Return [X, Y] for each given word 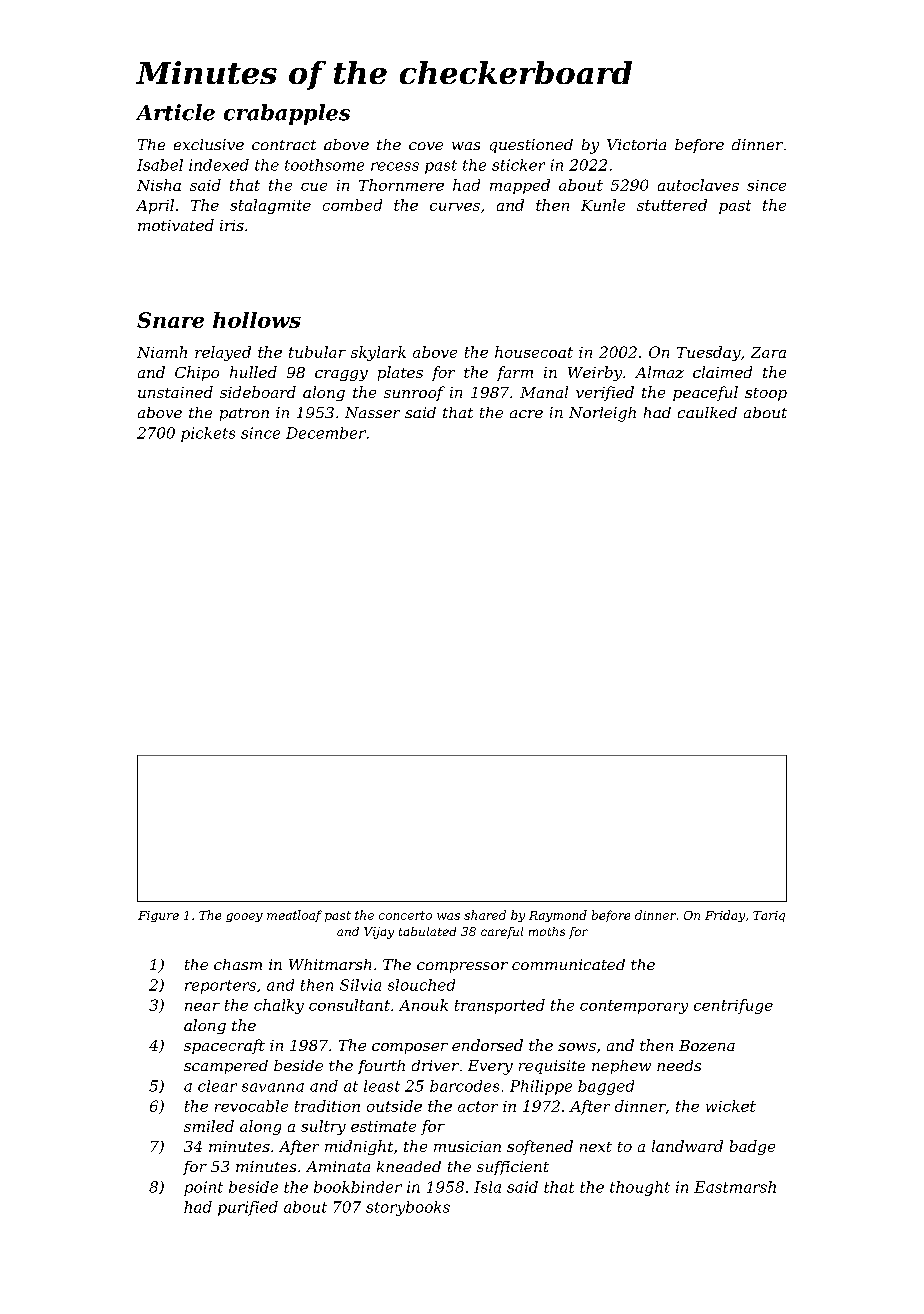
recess [395, 166]
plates [400, 373]
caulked [707, 412]
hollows [257, 320]
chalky [279, 1006]
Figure [158, 916]
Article [175, 112]
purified [248, 1208]
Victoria [636, 144]
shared [485, 915]
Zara [768, 352]
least [382, 1086]
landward [687, 1146]
